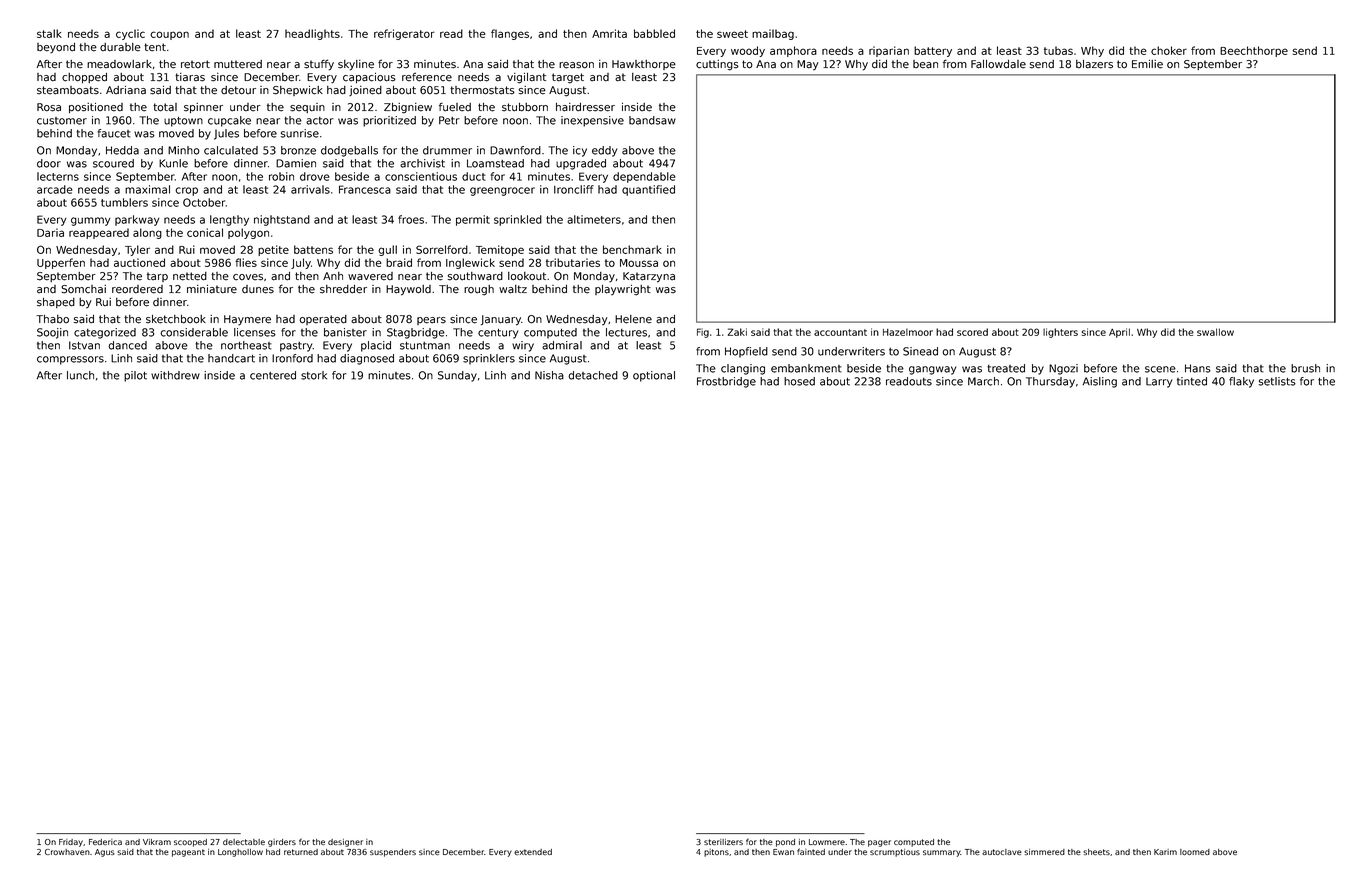 The width and height of the document is (1372, 887). Describe the element at coordinates (1058, 50) in the document. I see `tubas` at that location.
